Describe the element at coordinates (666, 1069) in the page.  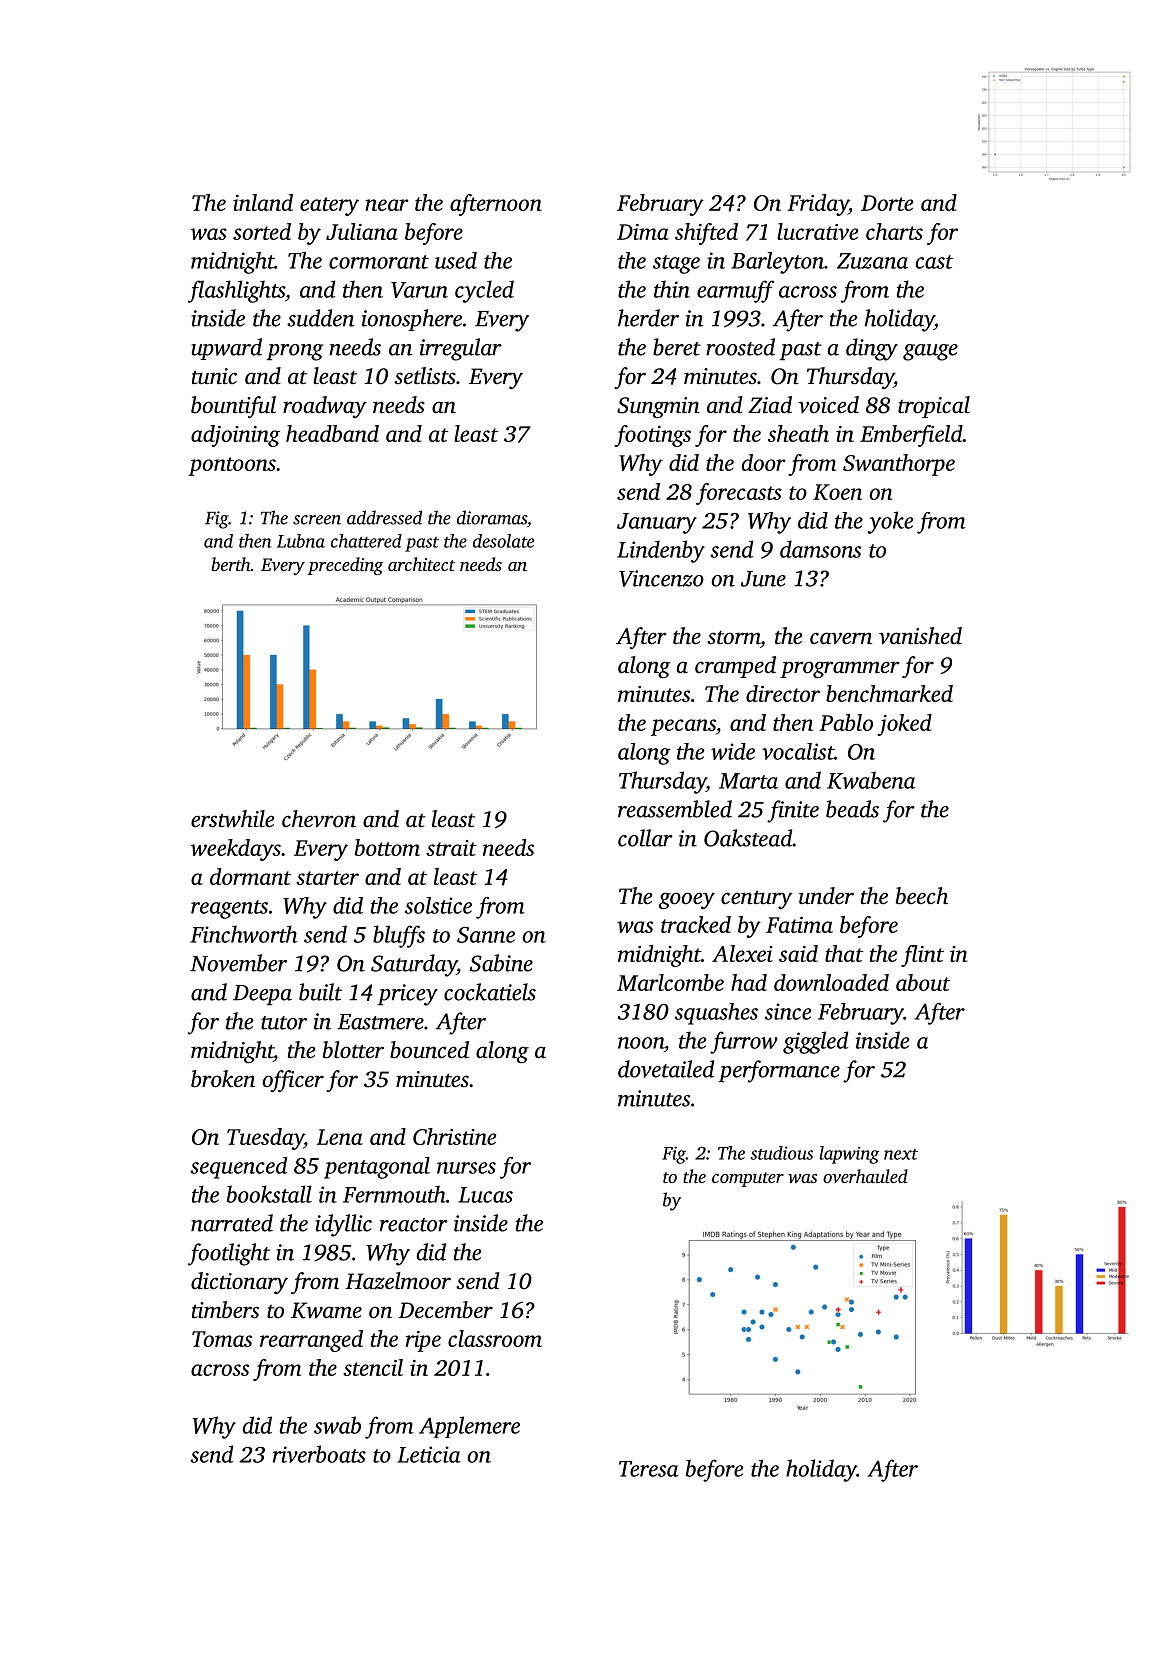
I see `dovetailed` at that location.
